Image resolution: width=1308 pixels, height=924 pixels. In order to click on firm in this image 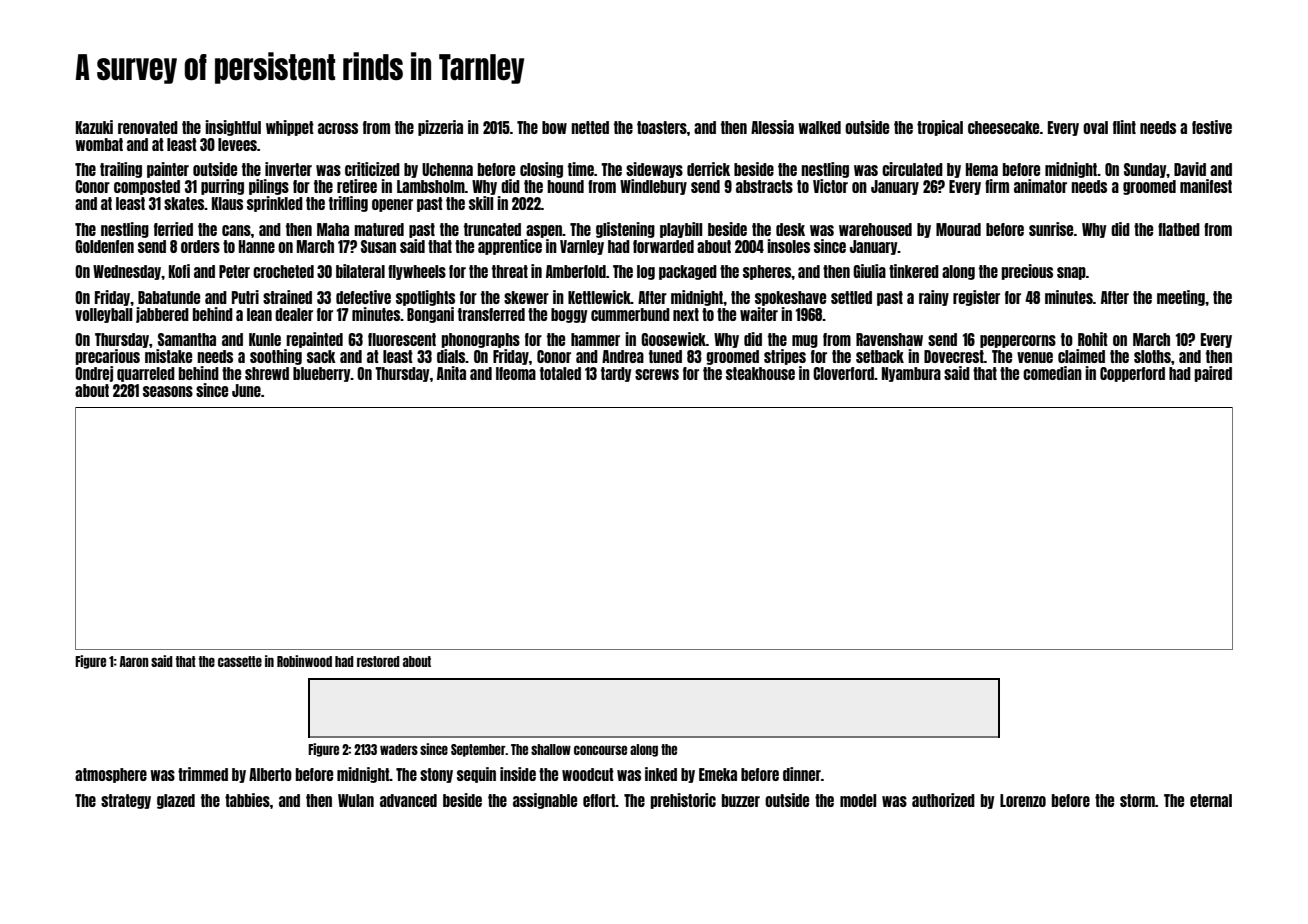, I will do `click(997, 186)`.
